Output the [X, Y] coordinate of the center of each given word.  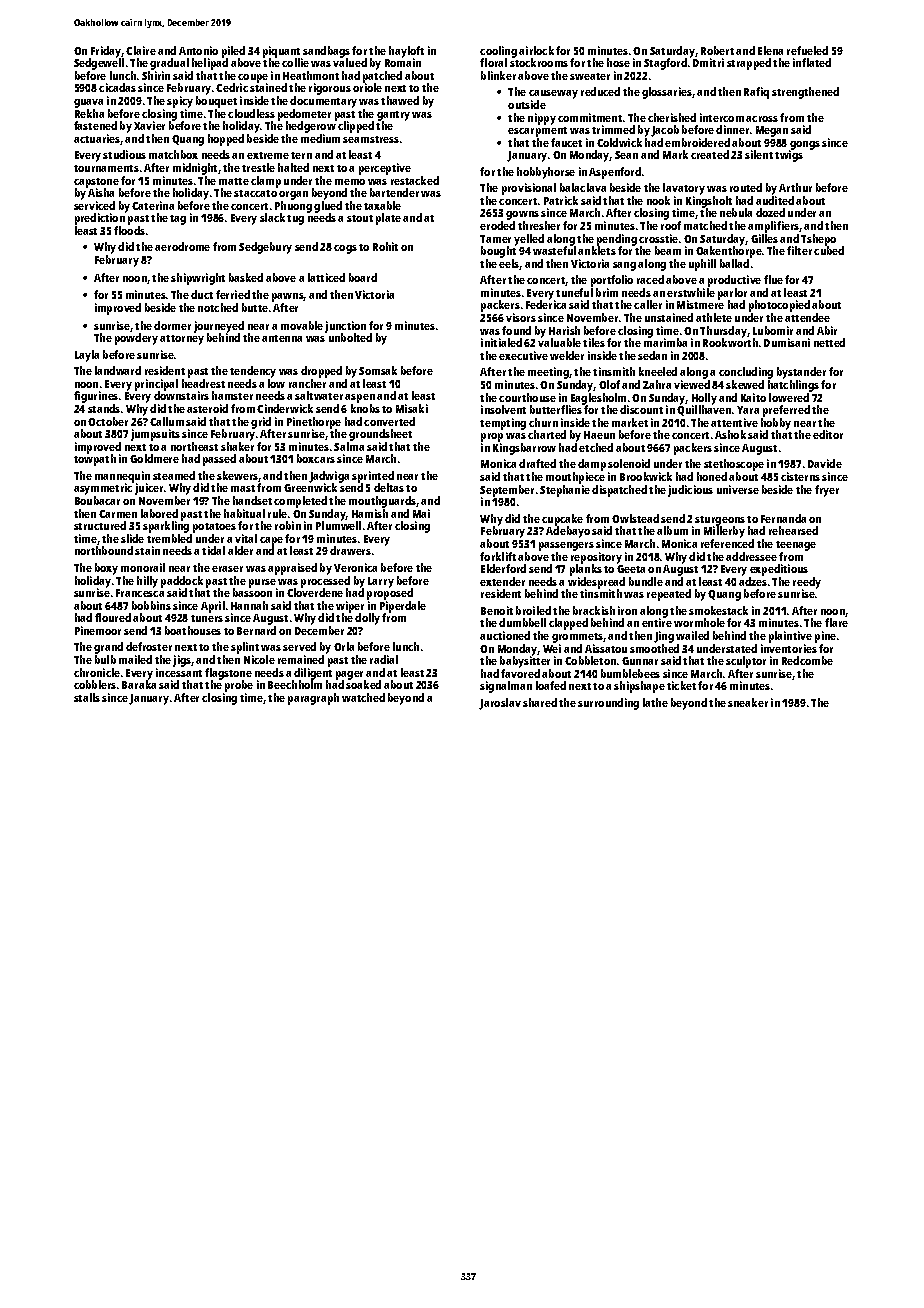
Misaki [412, 408]
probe [239, 686]
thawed [400, 100]
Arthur [795, 187]
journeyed [219, 327]
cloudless [251, 113]
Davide [825, 463]
